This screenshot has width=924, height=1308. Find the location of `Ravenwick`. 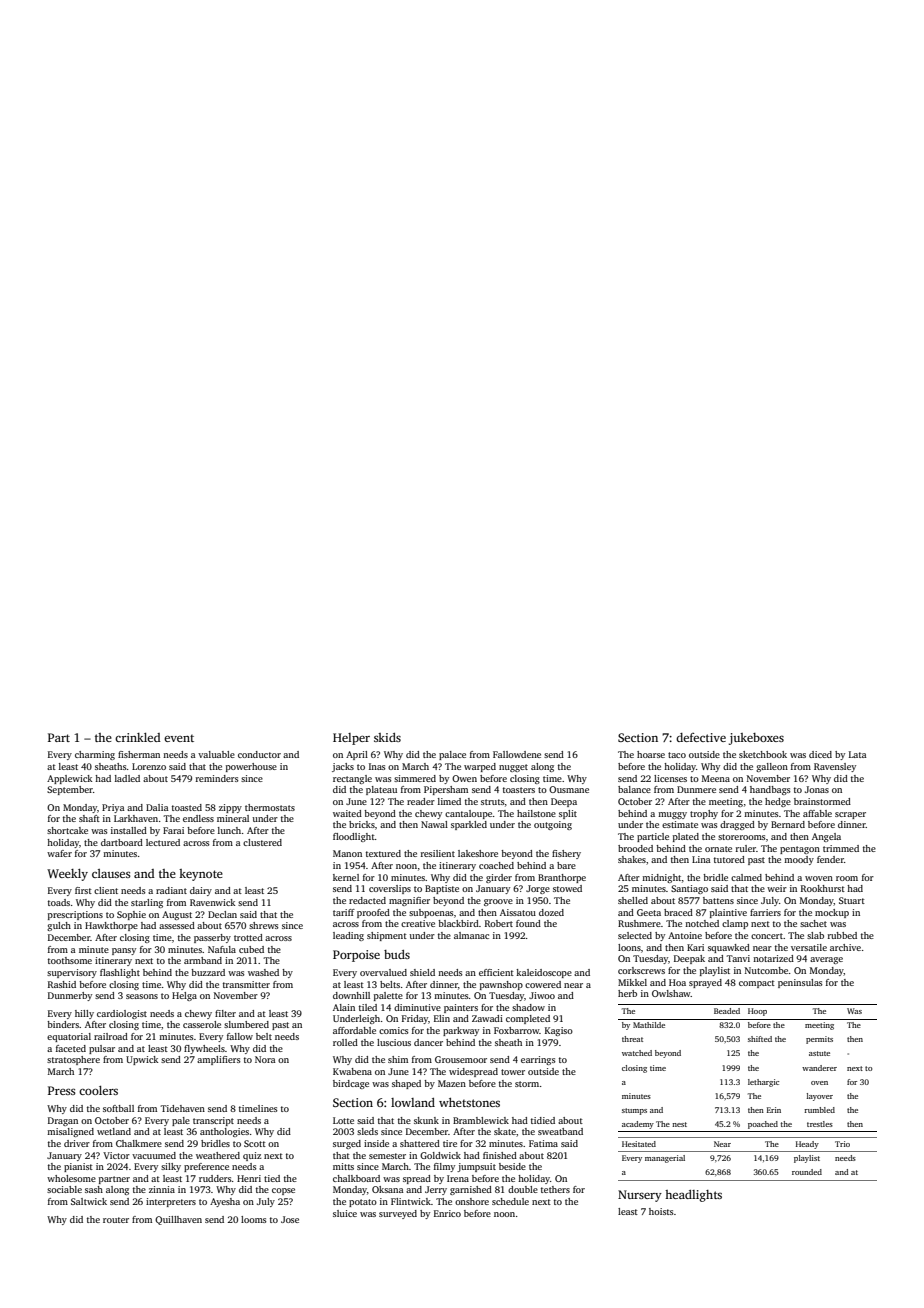

Ravenwick is located at coordinates (212, 902).
